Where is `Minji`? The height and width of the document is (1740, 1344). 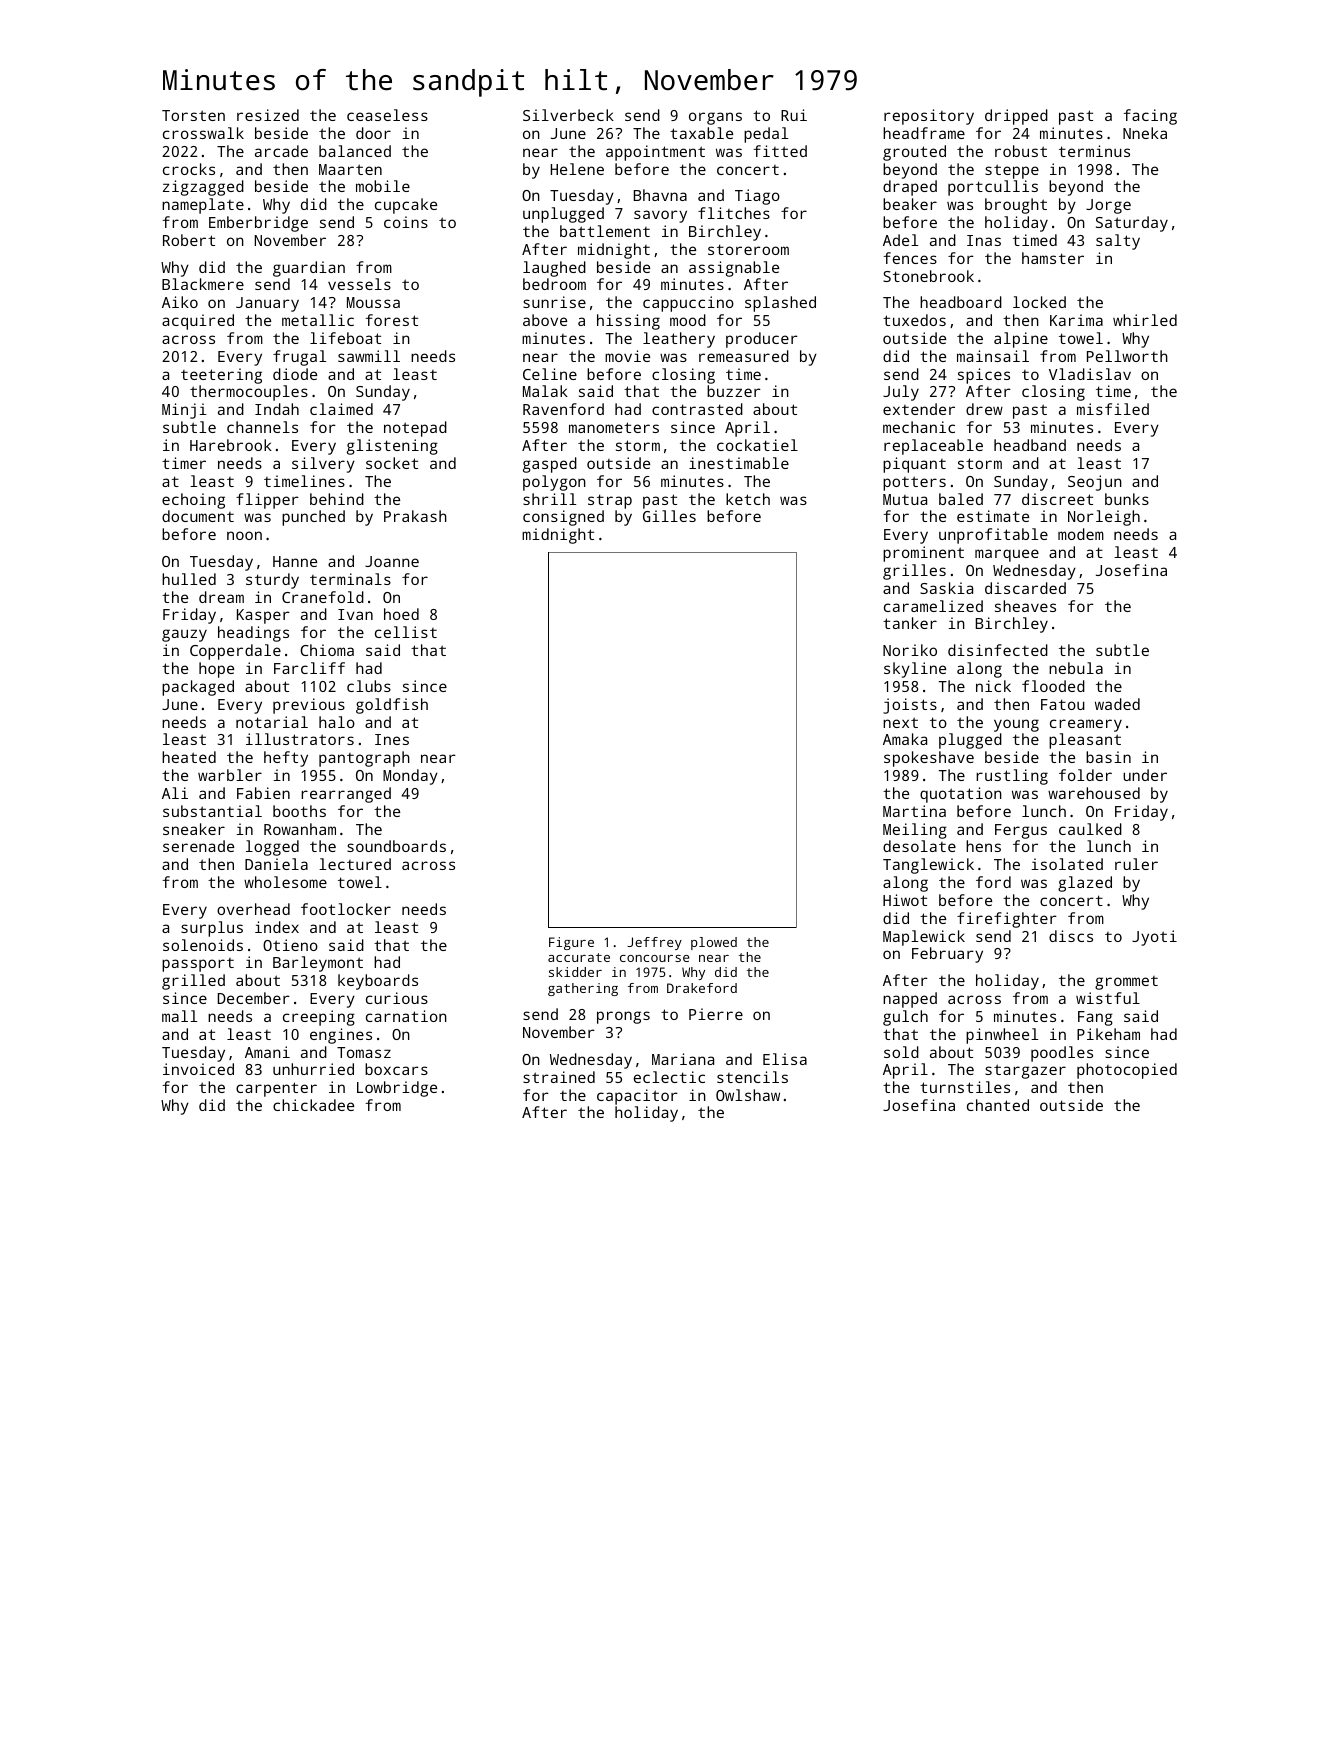
Minji is located at coordinates (184, 411).
